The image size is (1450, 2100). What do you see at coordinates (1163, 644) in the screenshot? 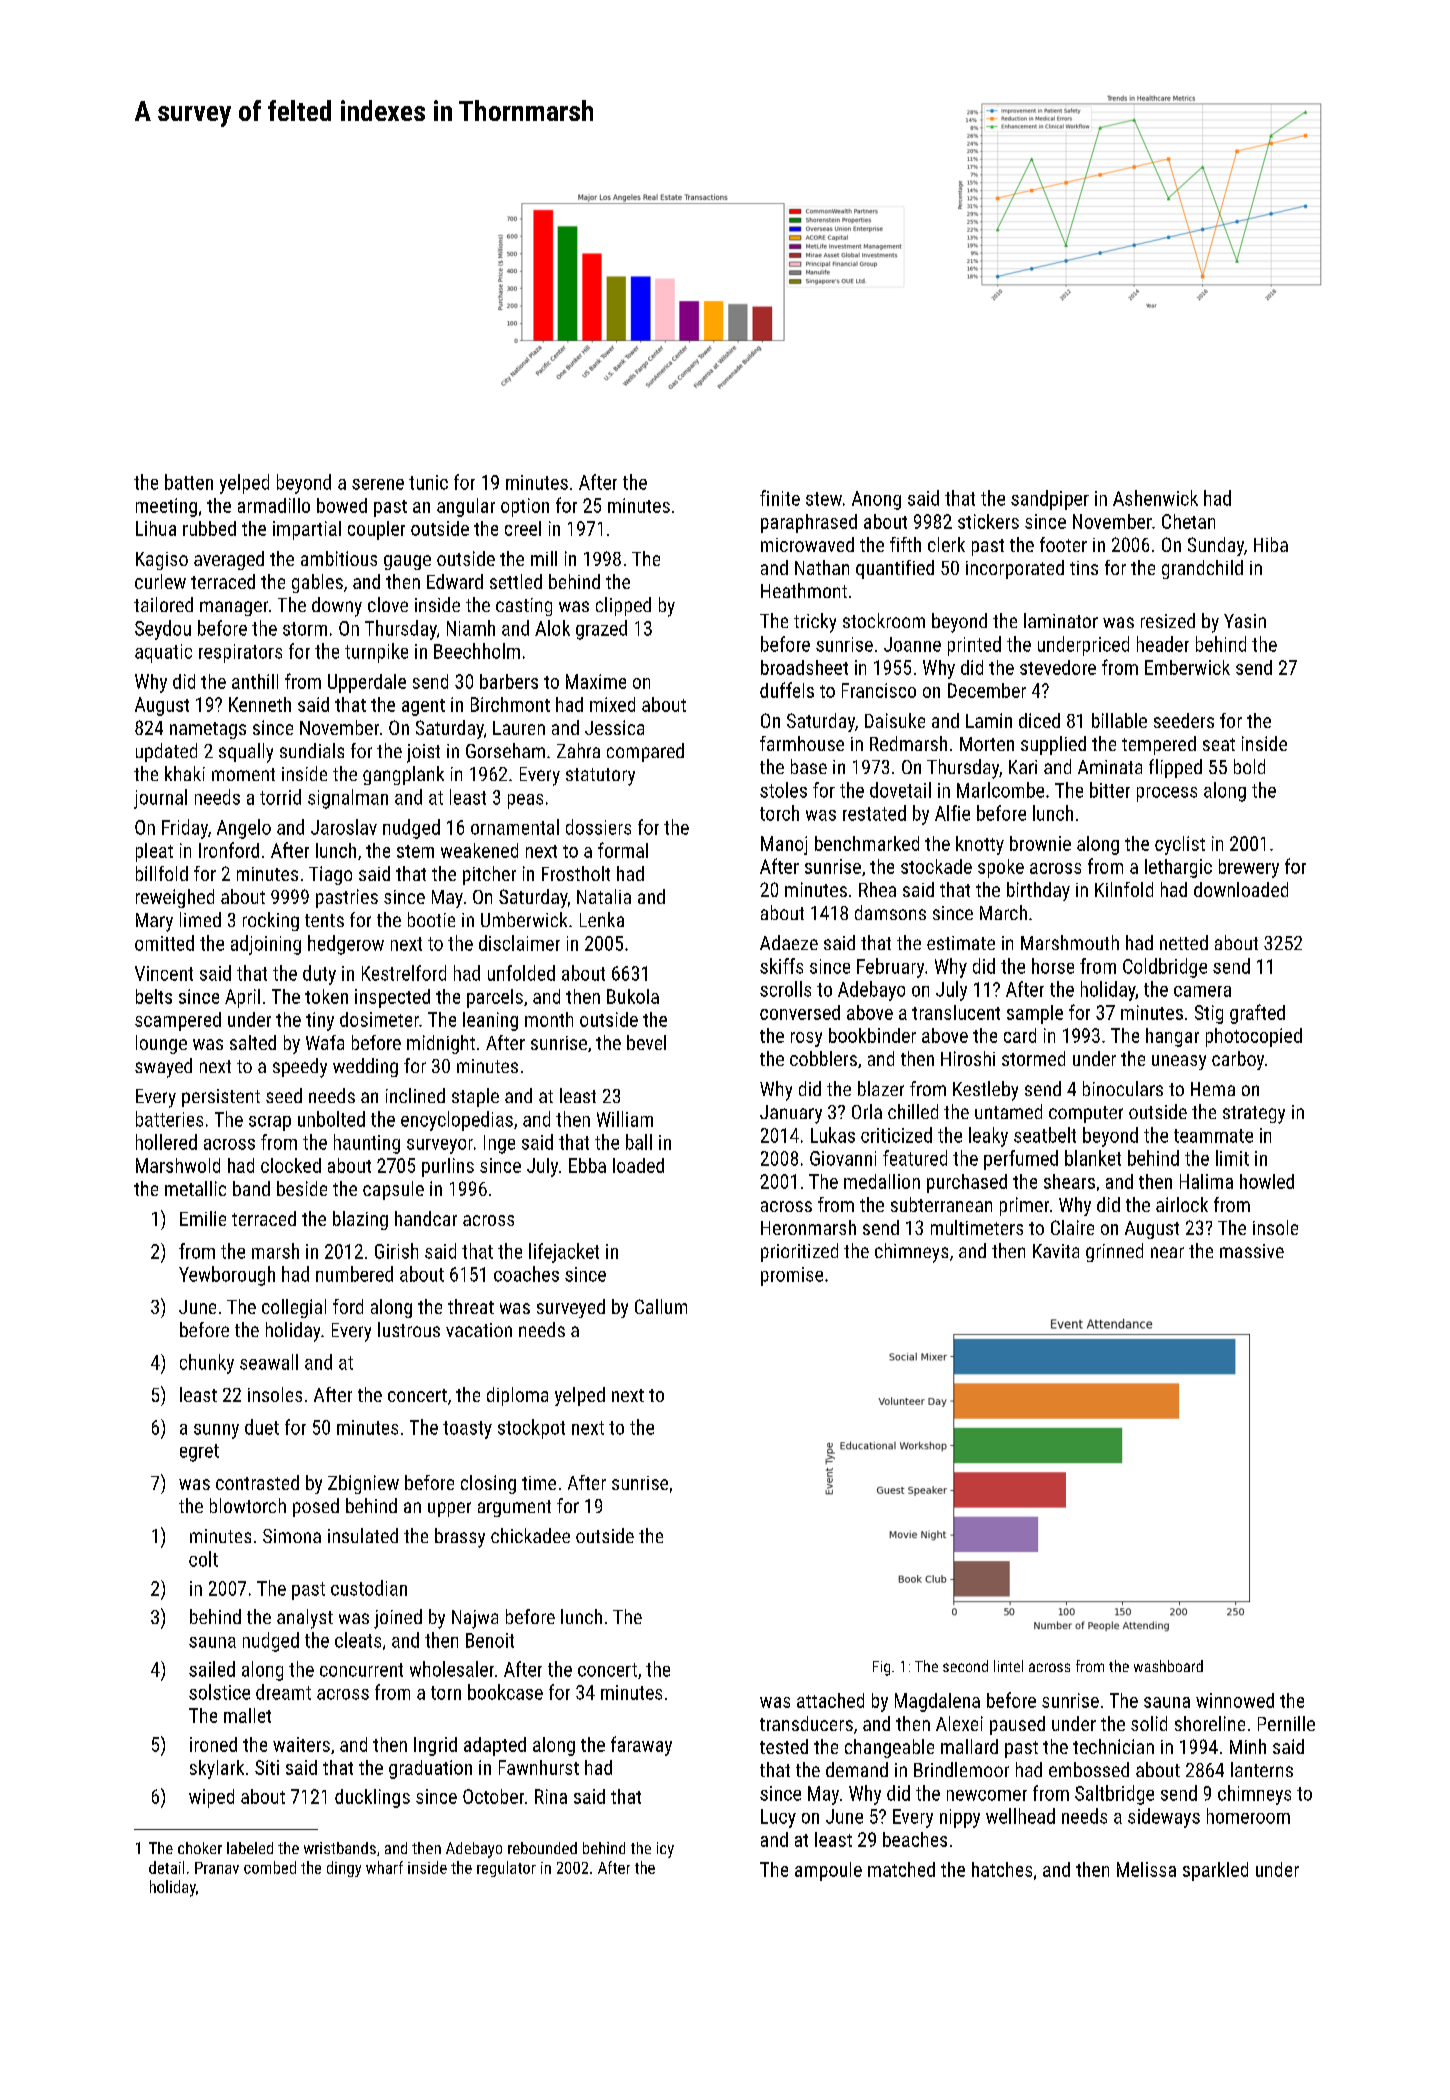
I see `header` at bounding box center [1163, 644].
